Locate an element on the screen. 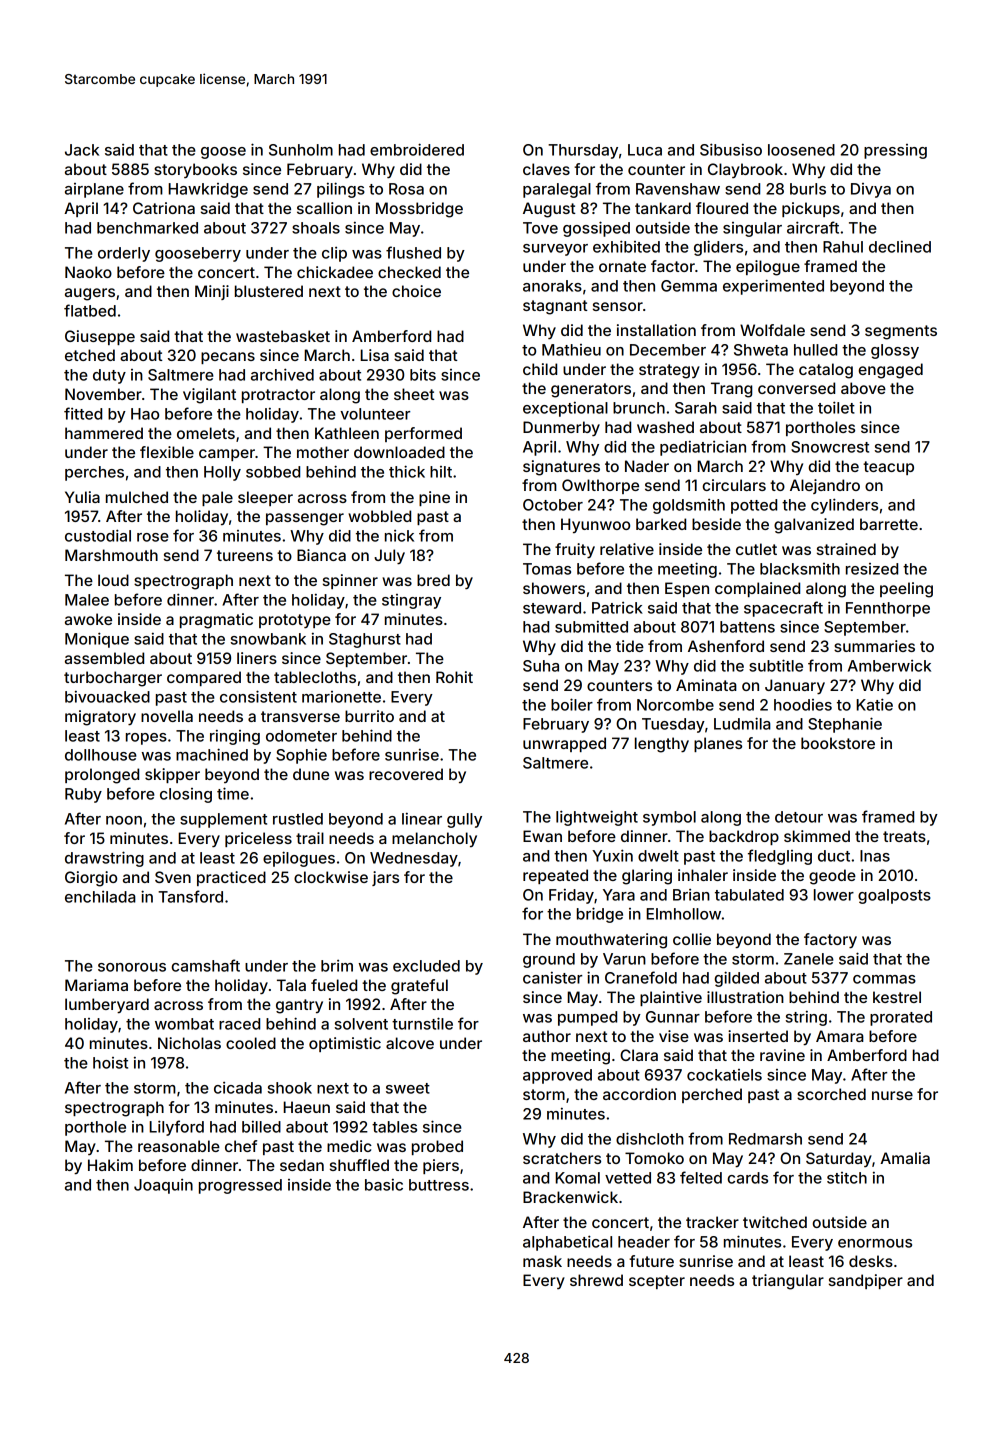 The image size is (1007, 1430). aircraft is located at coordinates (813, 227).
